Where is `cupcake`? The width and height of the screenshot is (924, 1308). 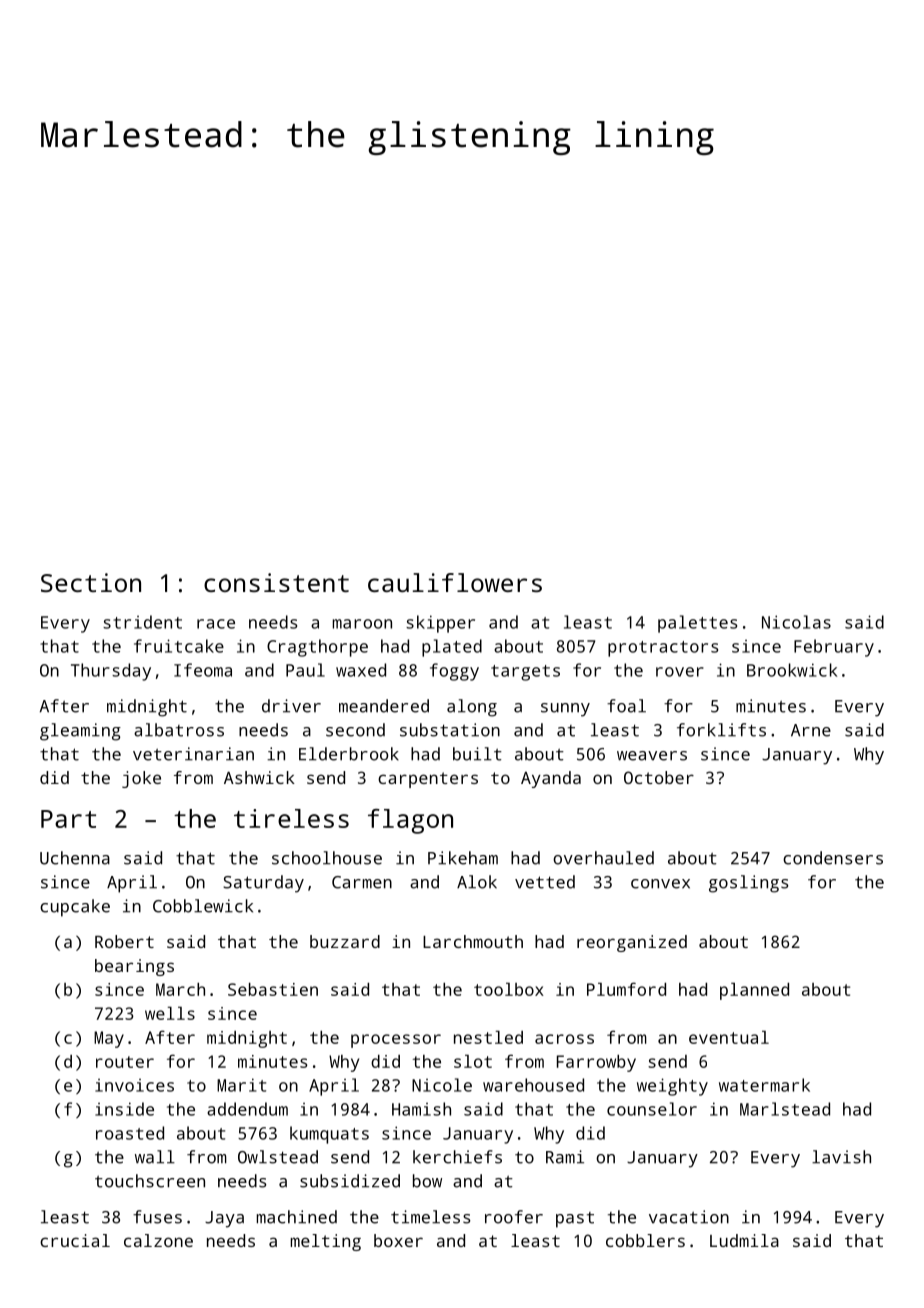 cupcake is located at coordinates (75, 908).
